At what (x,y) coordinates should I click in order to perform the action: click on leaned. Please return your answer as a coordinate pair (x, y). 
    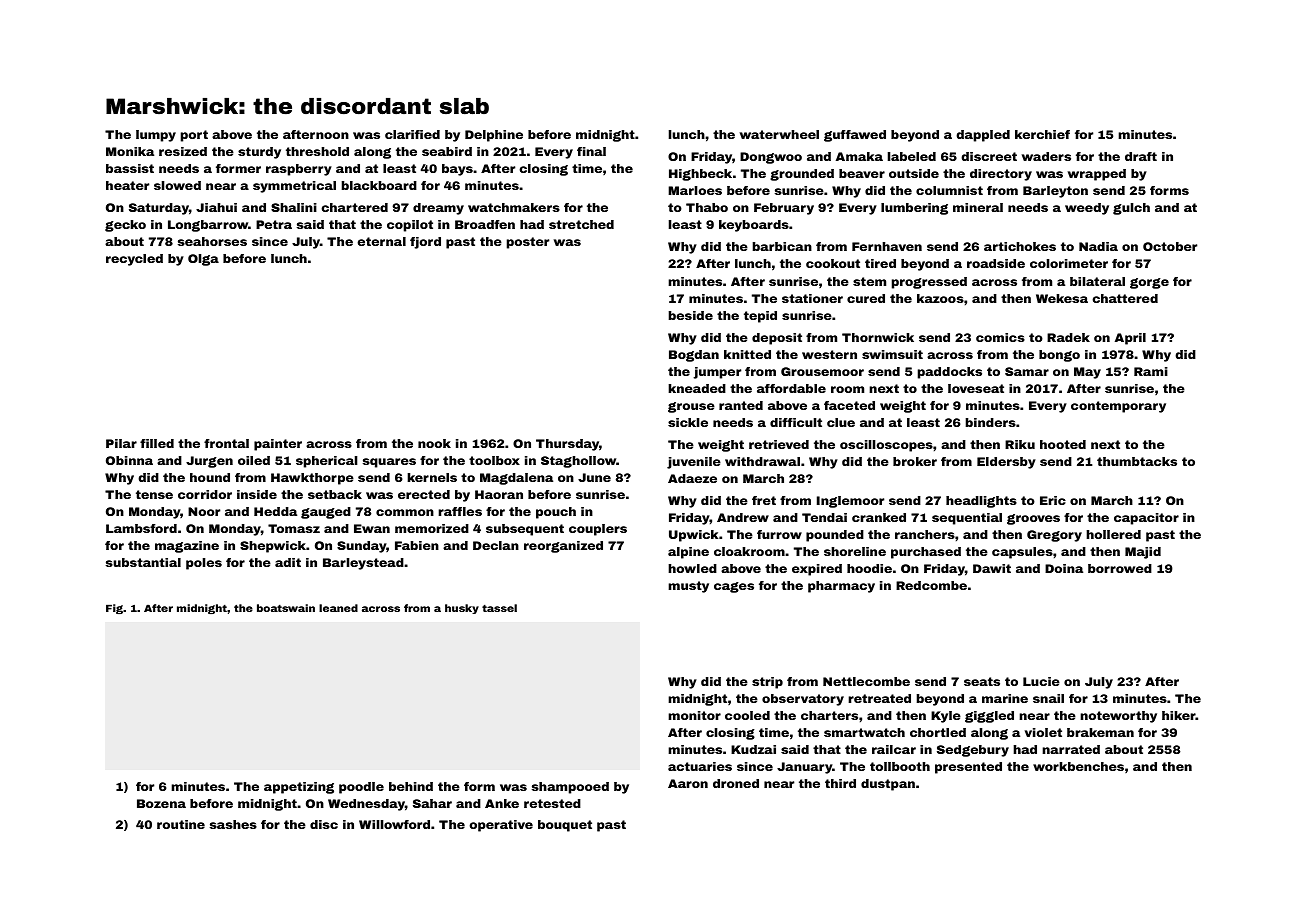
    Looking at the image, I should click on (338, 608).
